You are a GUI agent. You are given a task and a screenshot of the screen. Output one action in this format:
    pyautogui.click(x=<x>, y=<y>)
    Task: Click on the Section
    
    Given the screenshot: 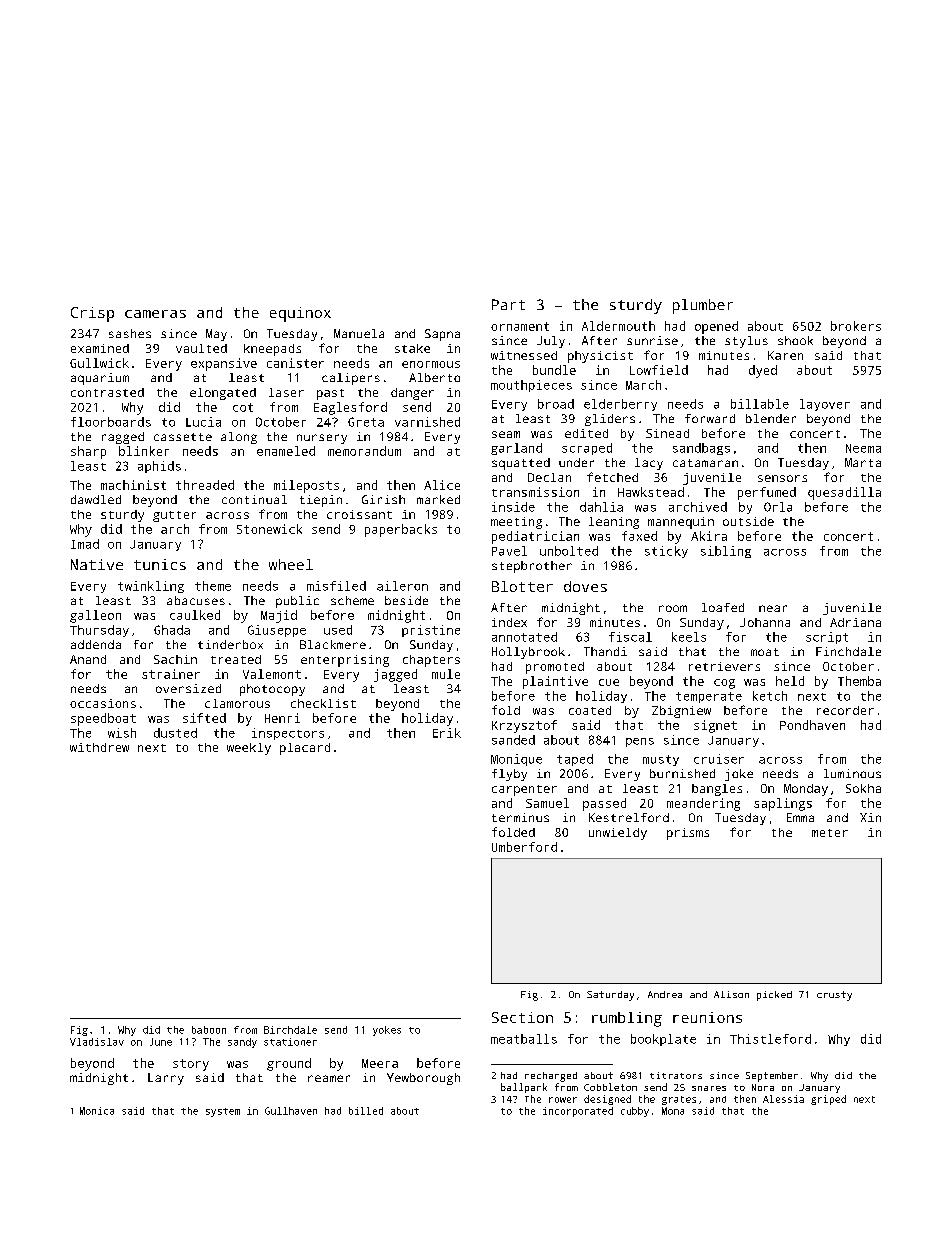 What is the action you would take?
    pyautogui.click(x=522, y=1017)
